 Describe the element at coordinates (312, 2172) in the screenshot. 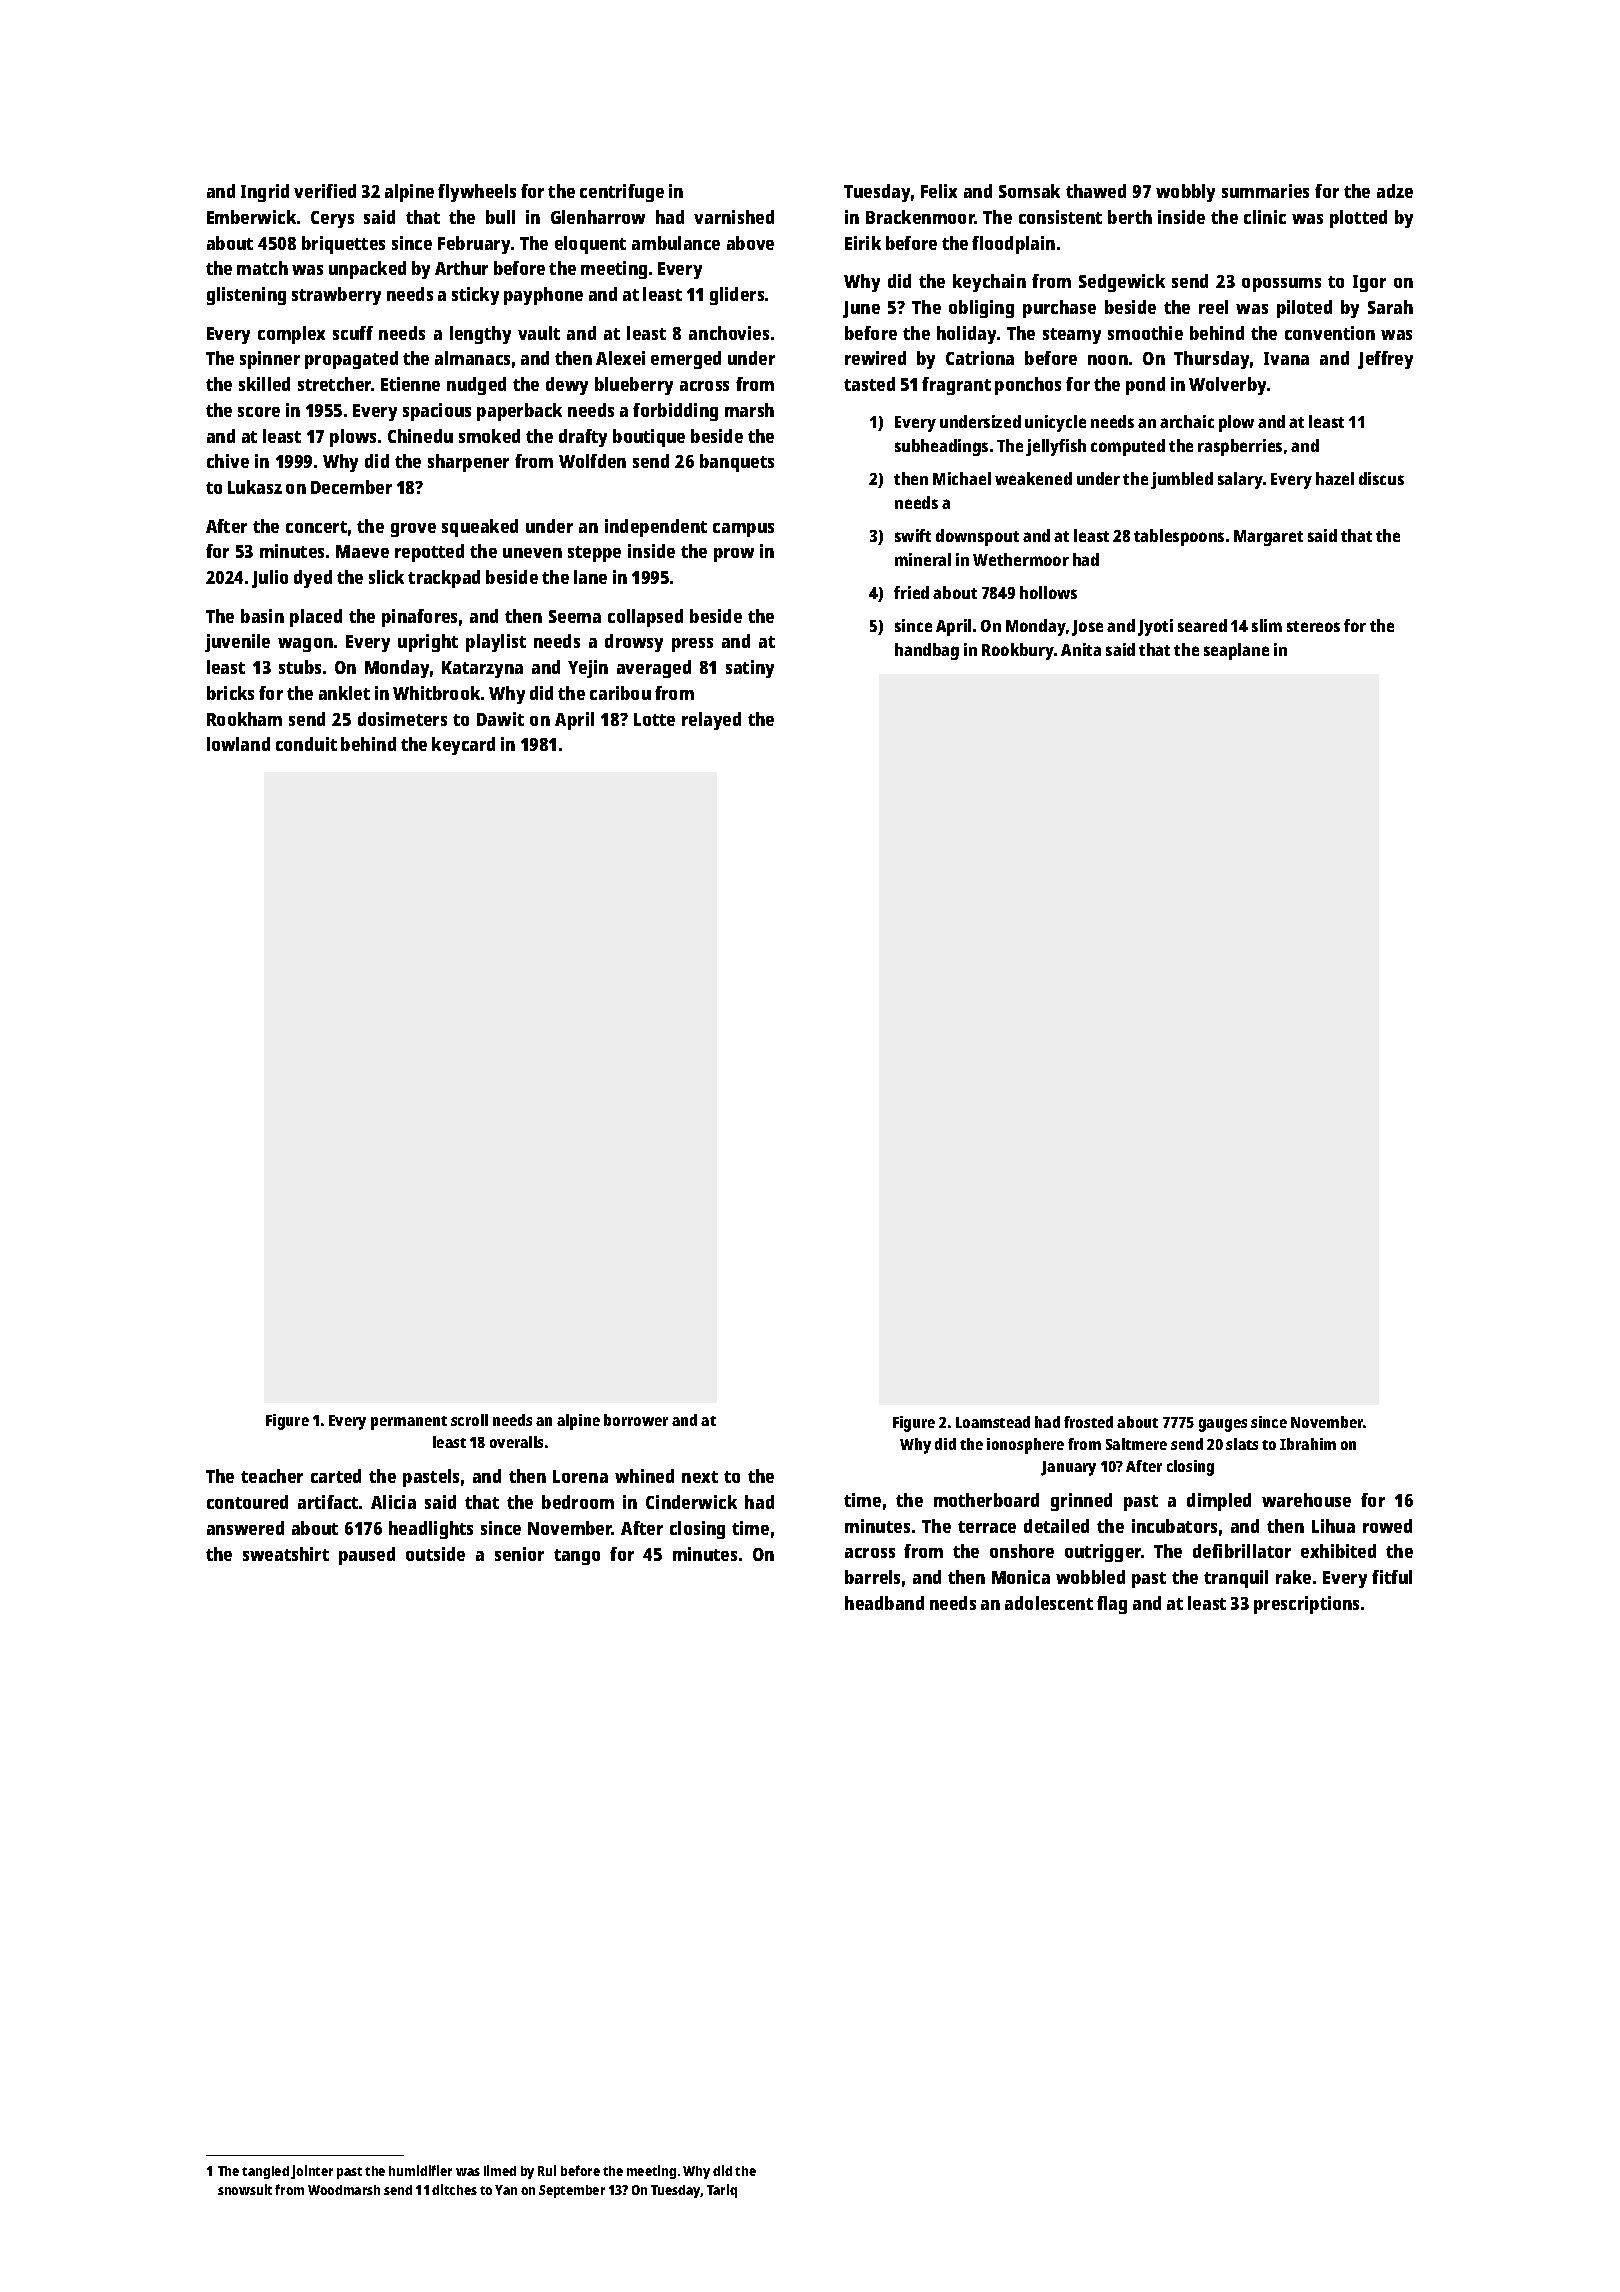

I see `jointer` at that location.
